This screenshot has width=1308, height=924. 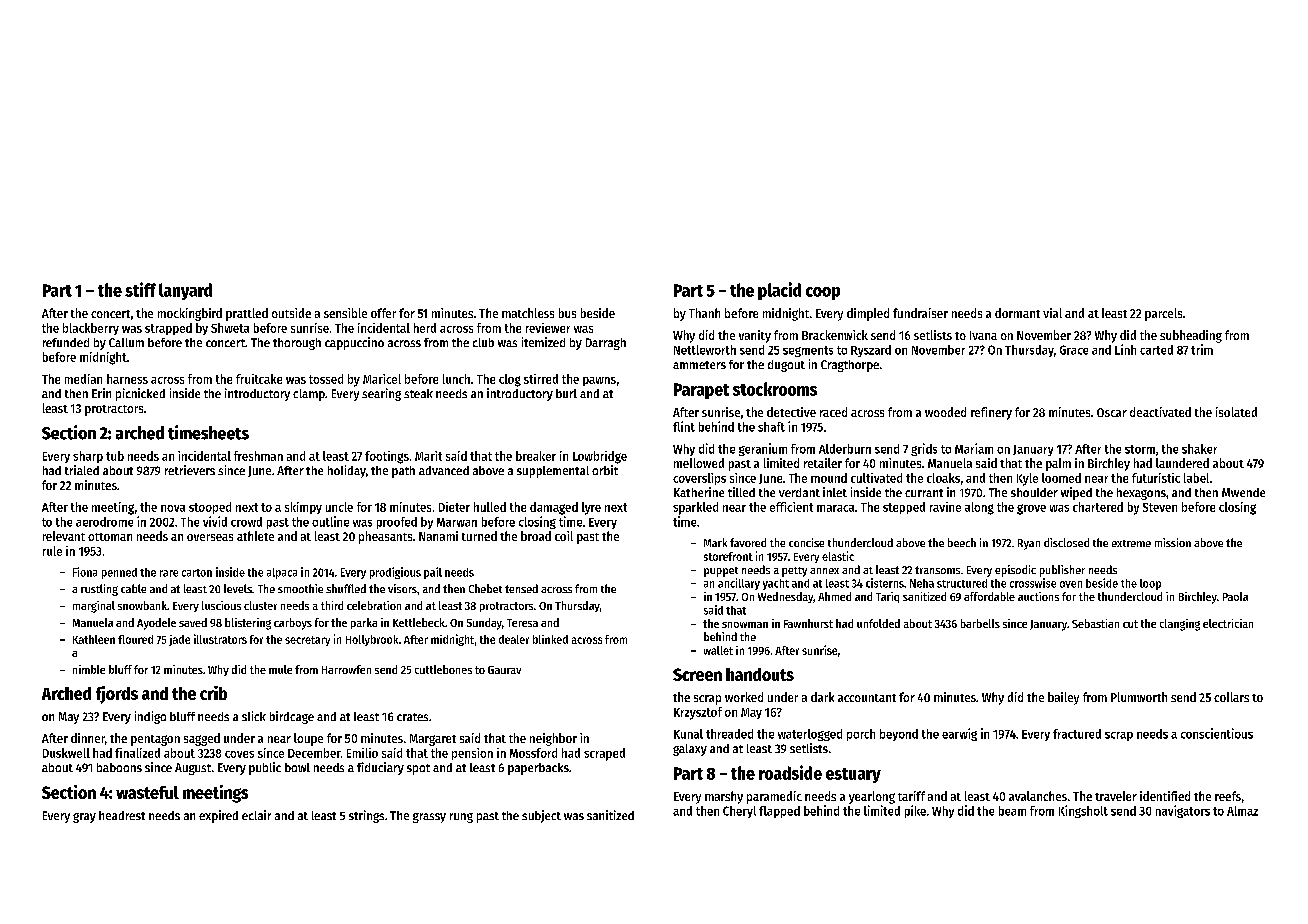 I want to click on strings, so click(x=366, y=816).
